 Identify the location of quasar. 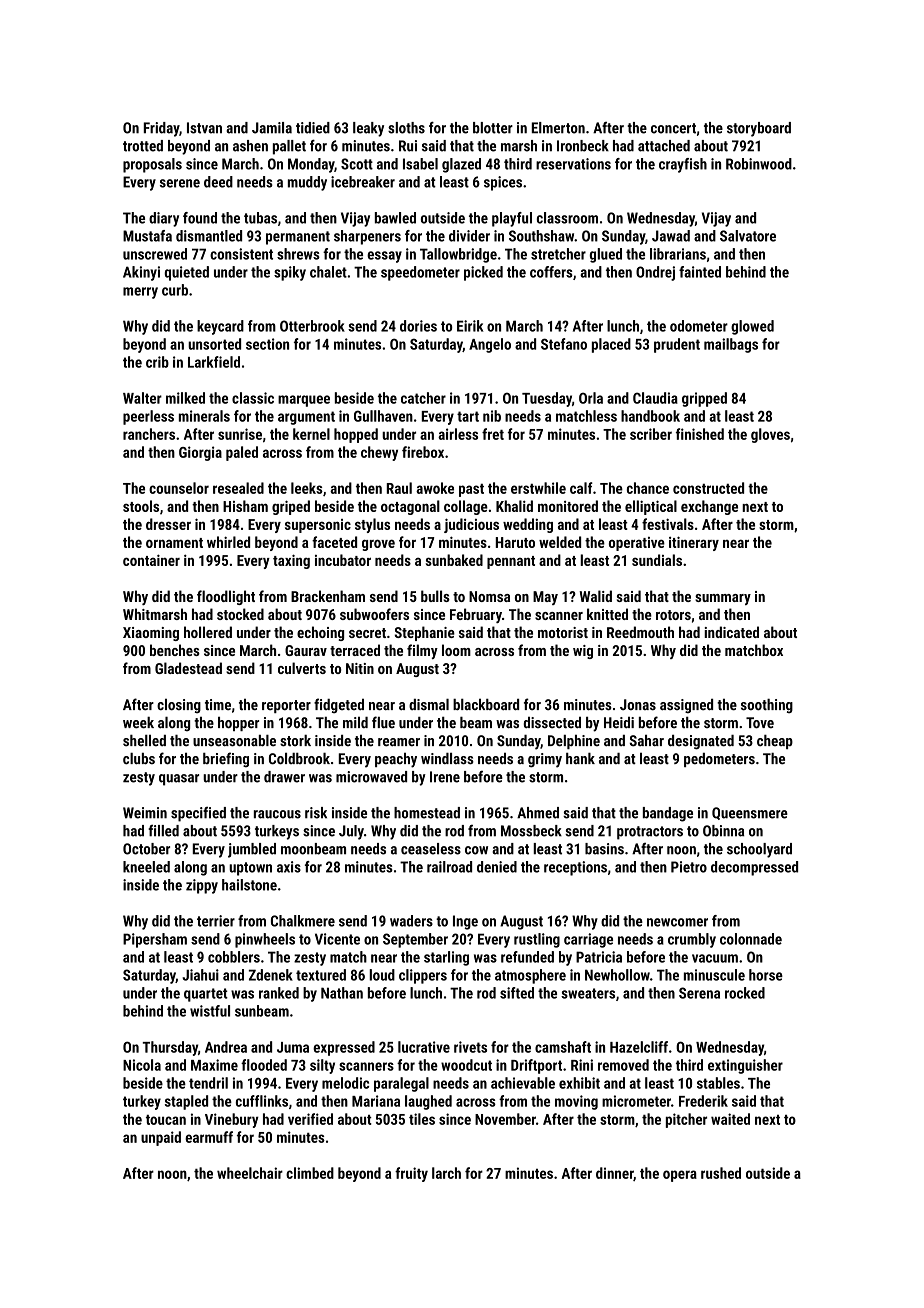
(179, 780).
